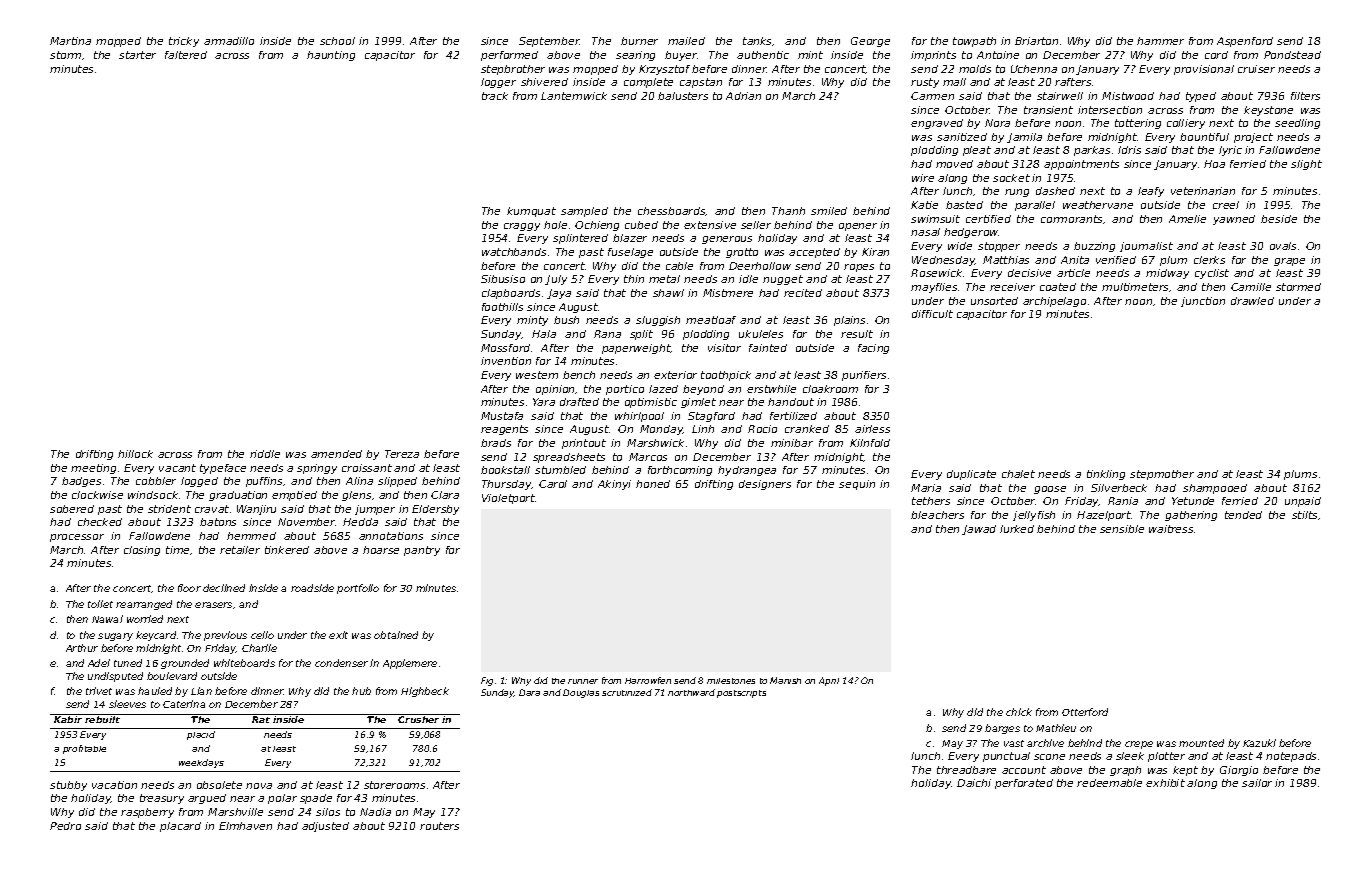 The image size is (1372, 887). What do you see at coordinates (107, 619) in the document?
I see `Nawal` at bounding box center [107, 619].
